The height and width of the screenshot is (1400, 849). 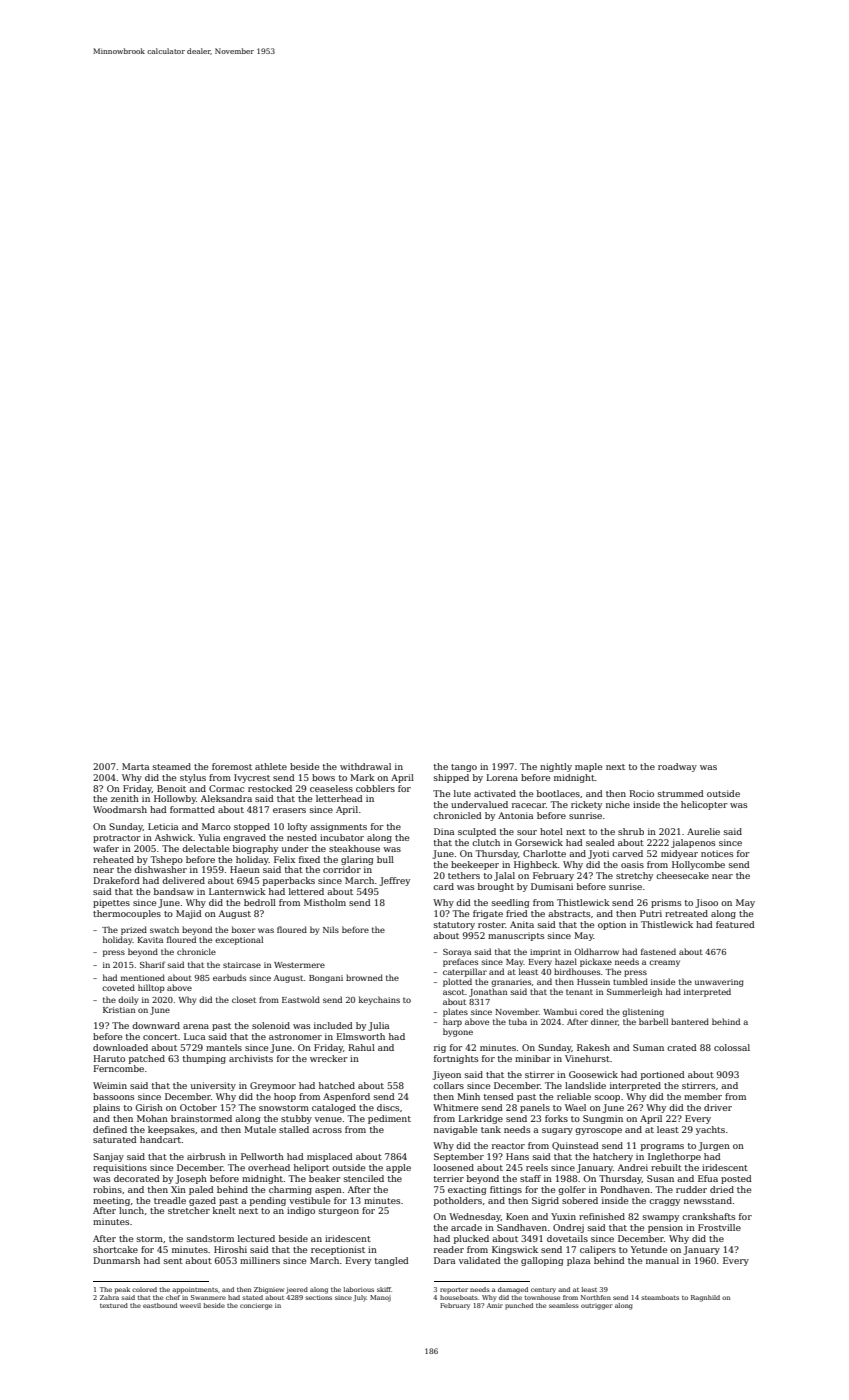 What do you see at coordinates (115, 1139) in the screenshot?
I see `saturated` at bounding box center [115, 1139].
